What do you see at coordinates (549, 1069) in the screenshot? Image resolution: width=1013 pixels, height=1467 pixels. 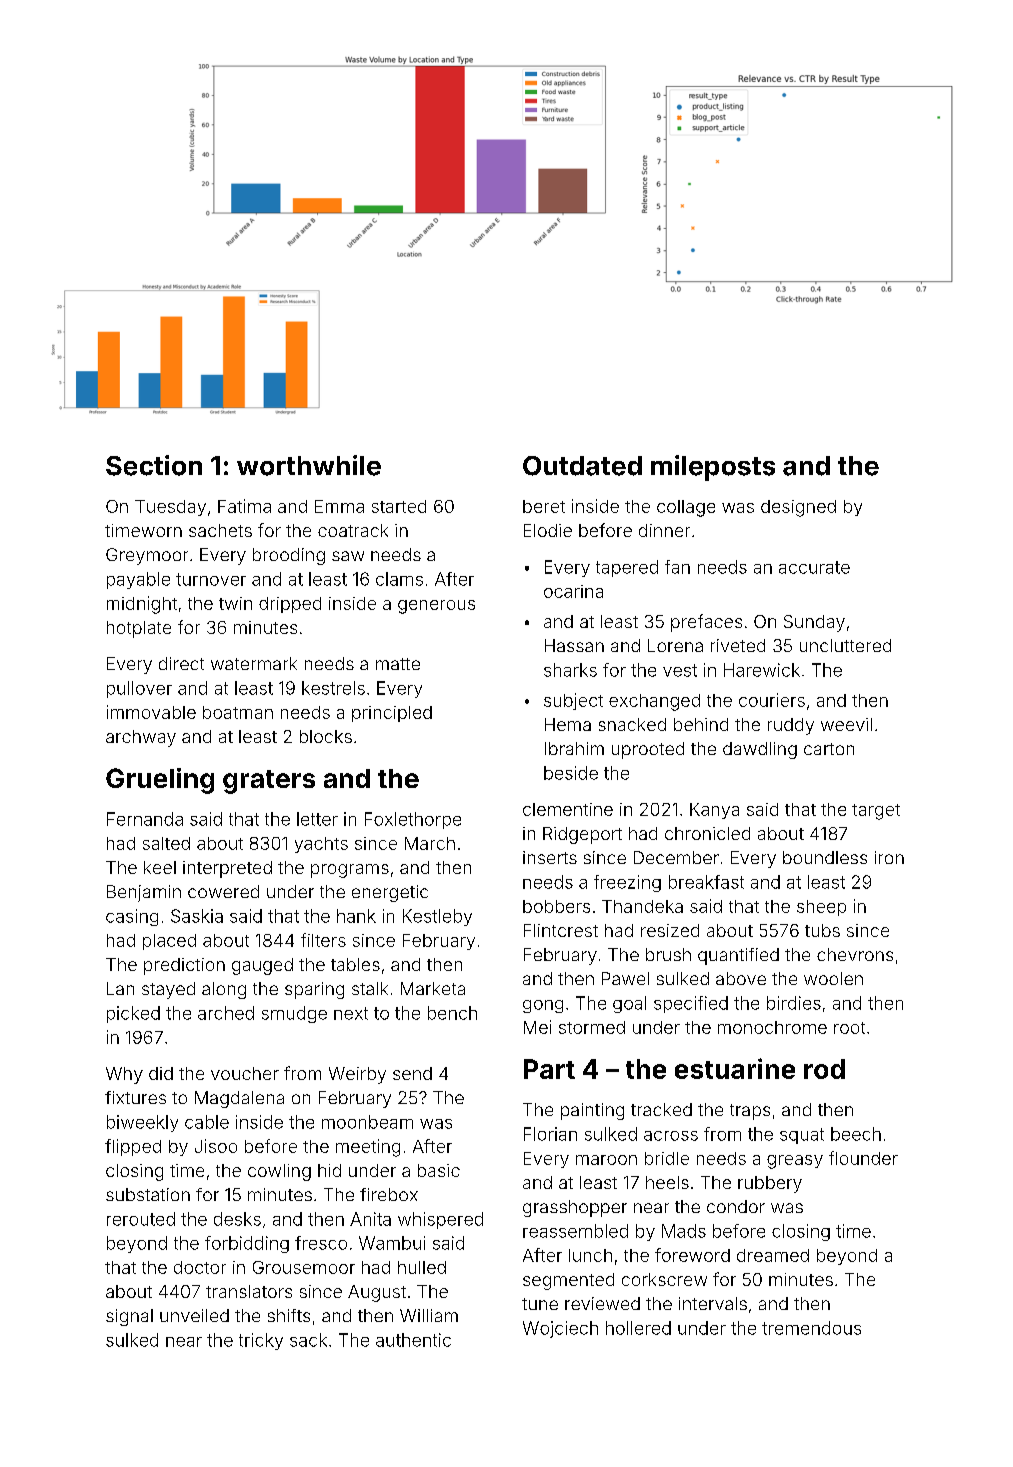 I see `Part` at bounding box center [549, 1069].
